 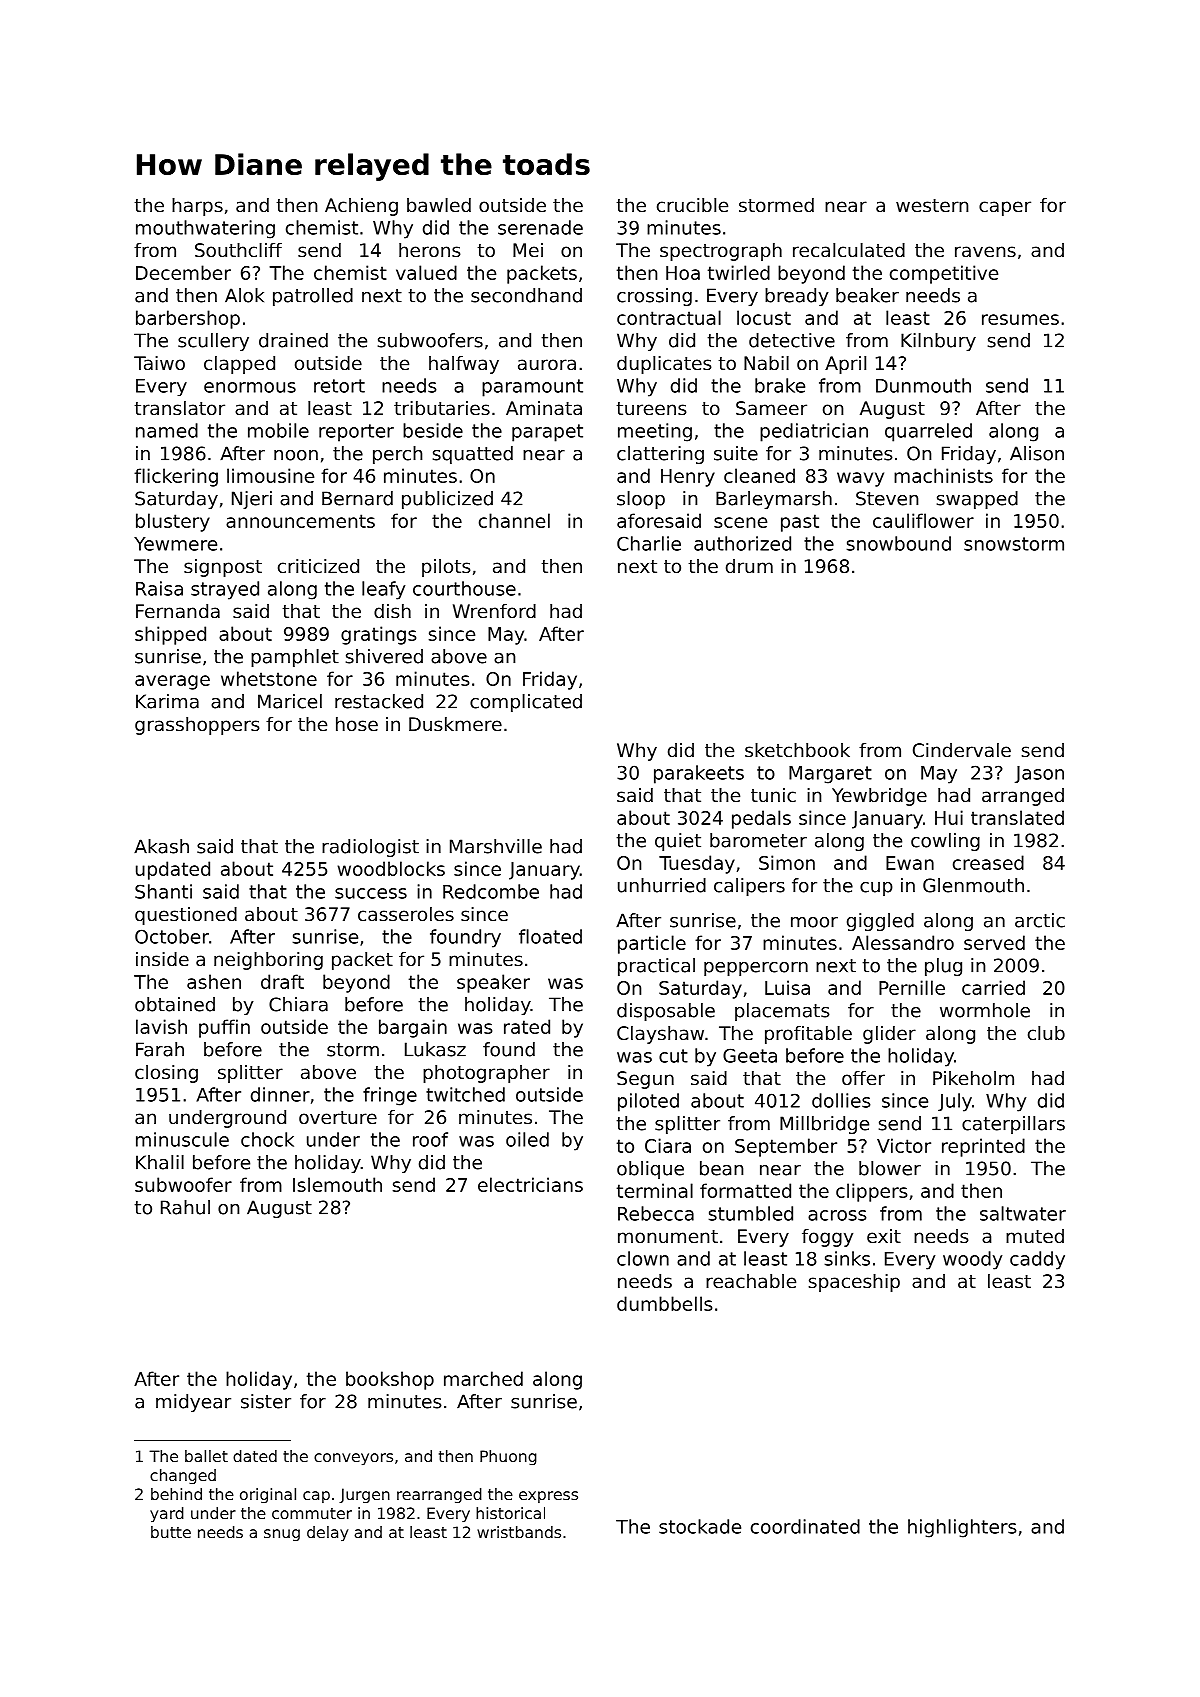 I want to click on Alok, so click(x=244, y=295).
